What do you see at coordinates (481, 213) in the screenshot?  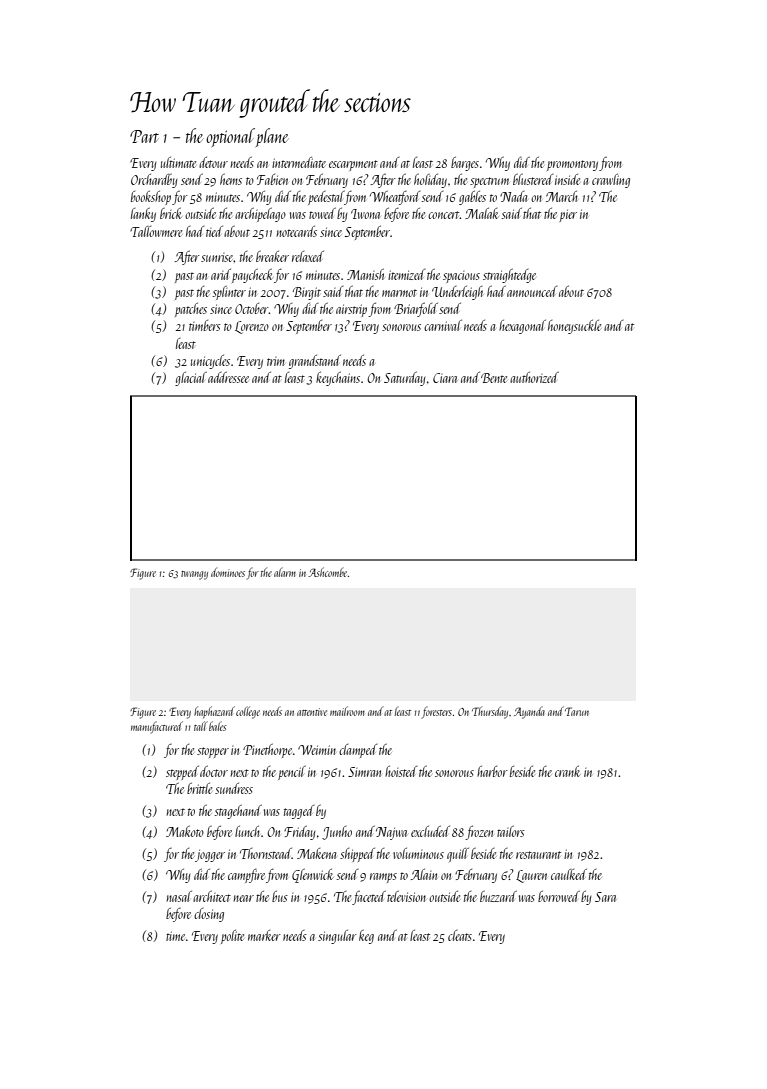 I see `Malak` at bounding box center [481, 213].
